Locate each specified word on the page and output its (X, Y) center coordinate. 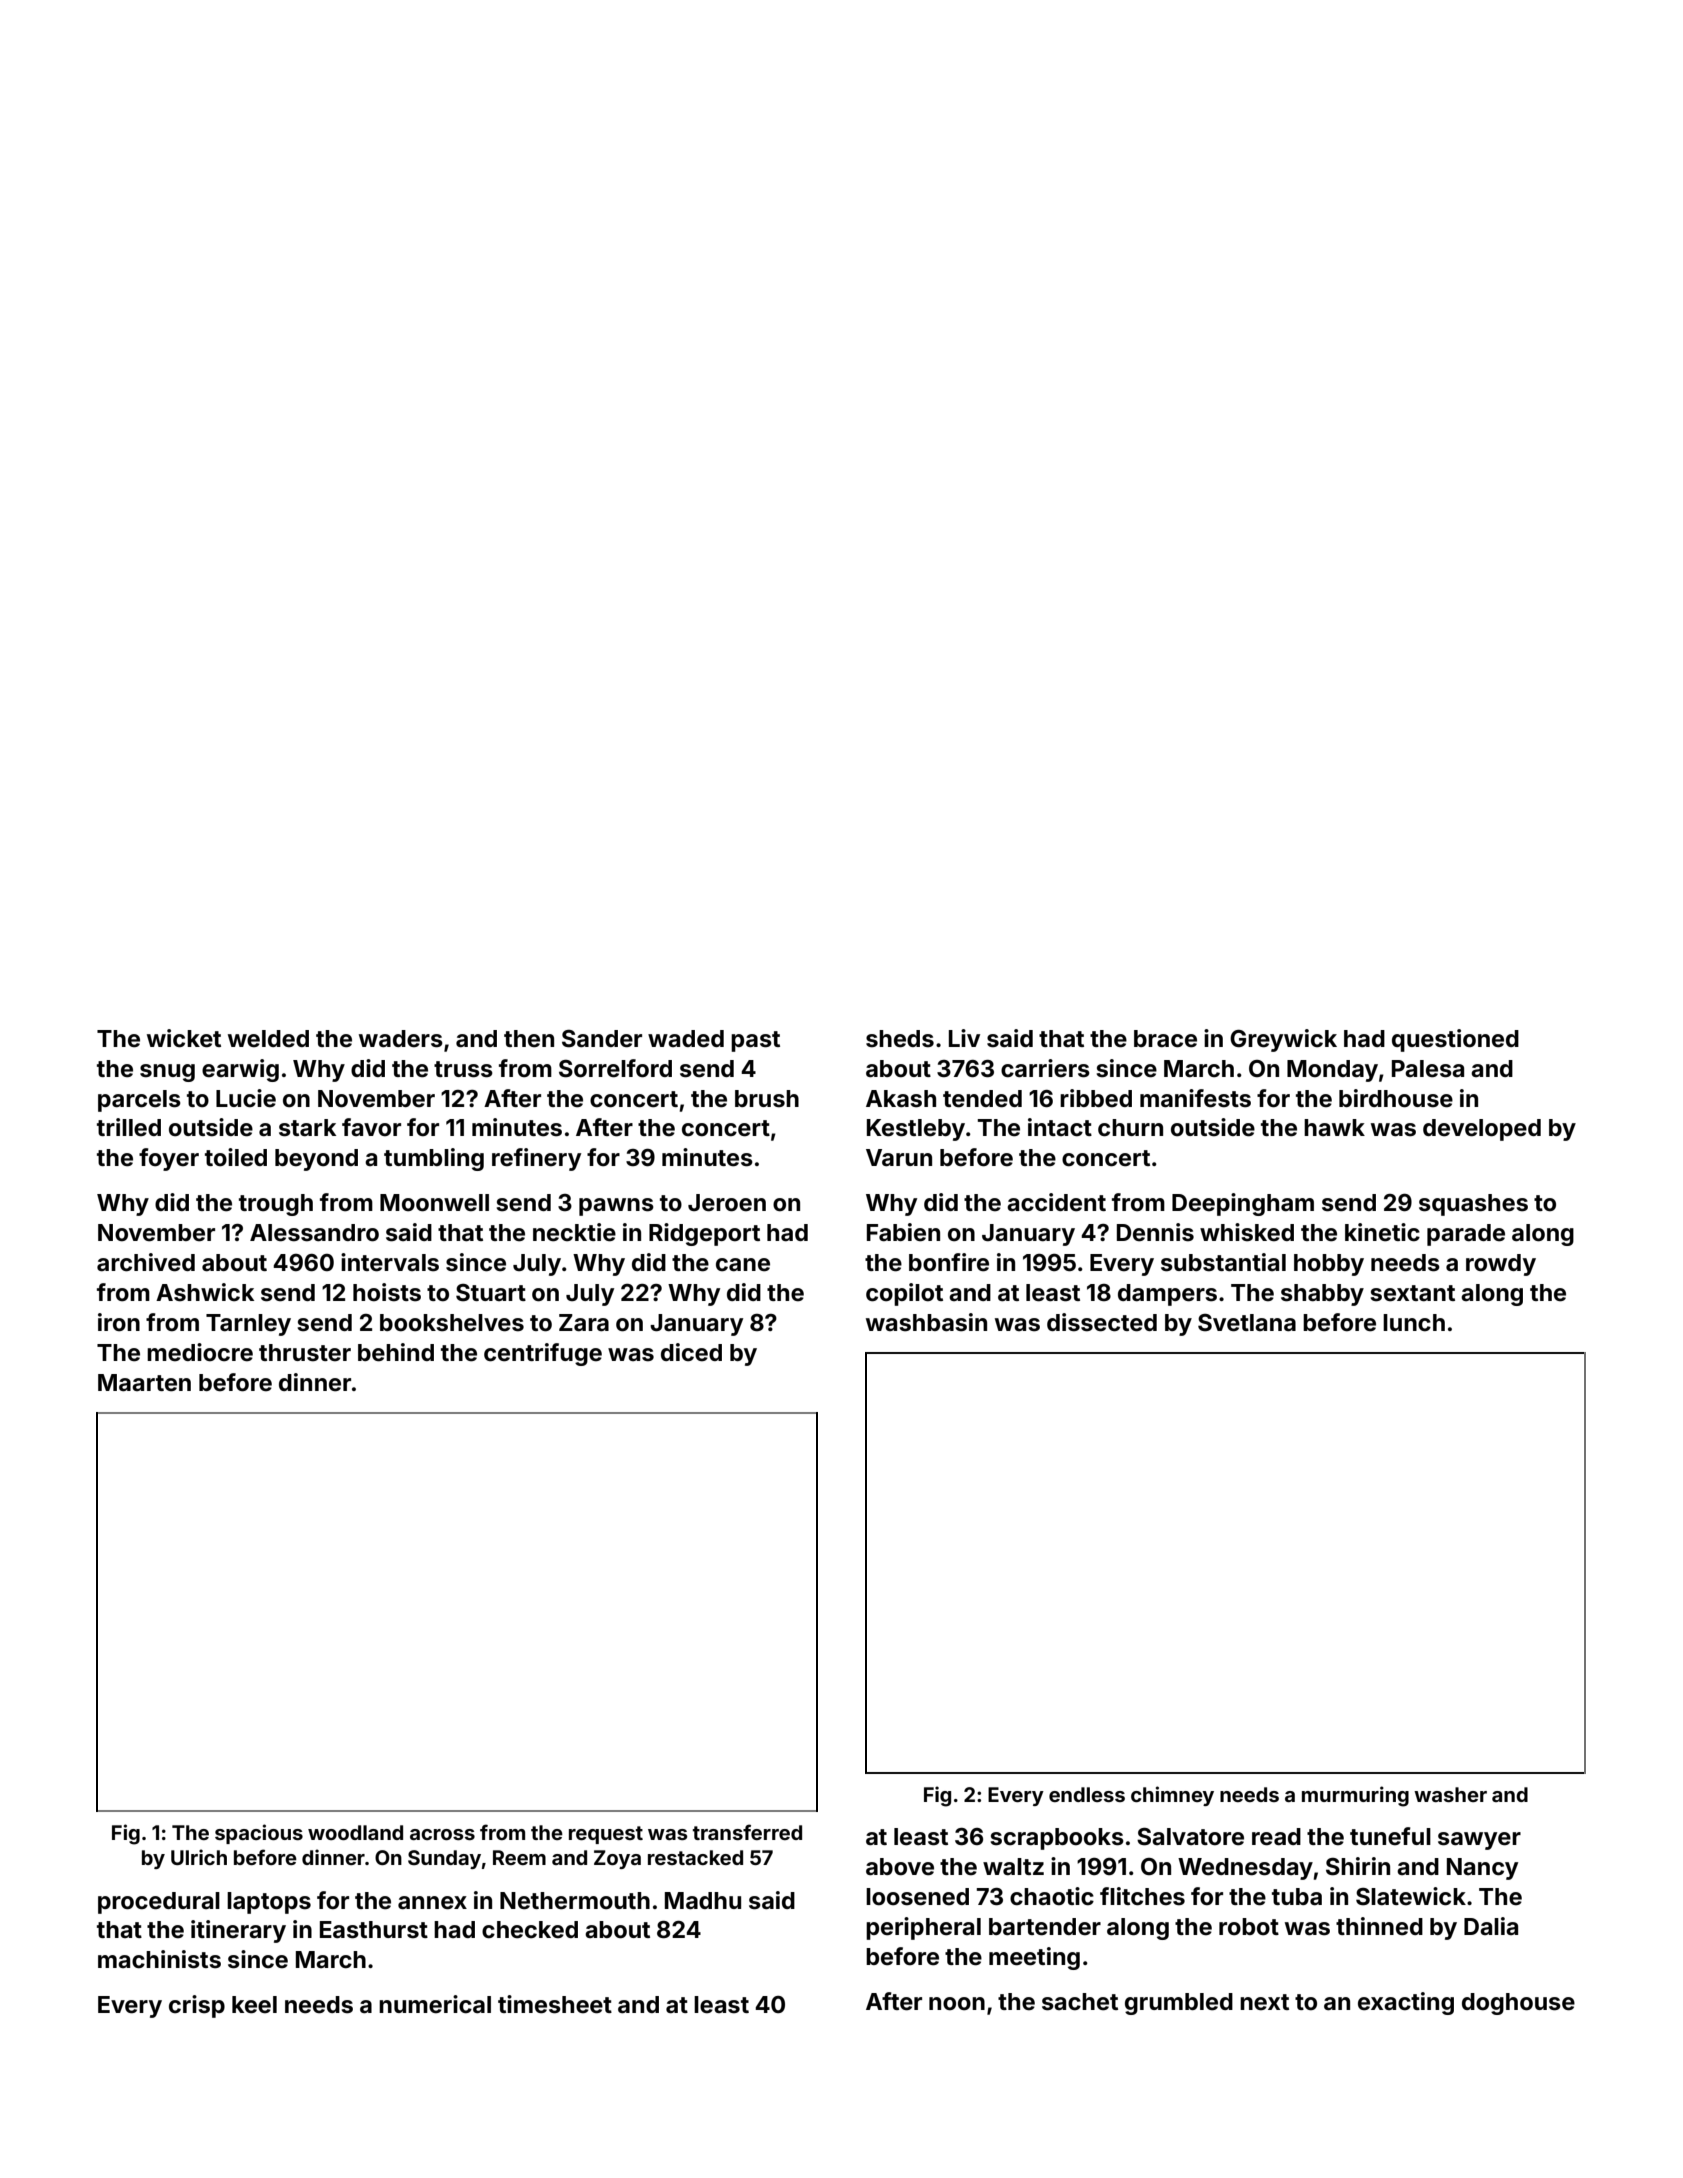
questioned (1455, 1040)
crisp (197, 2006)
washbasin (926, 1322)
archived (146, 1262)
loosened (917, 1897)
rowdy (1501, 1265)
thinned (1379, 1926)
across (442, 1834)
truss (463, 1069)
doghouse (1518, 2004)
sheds (900, 1039)
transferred (747, 1832)
